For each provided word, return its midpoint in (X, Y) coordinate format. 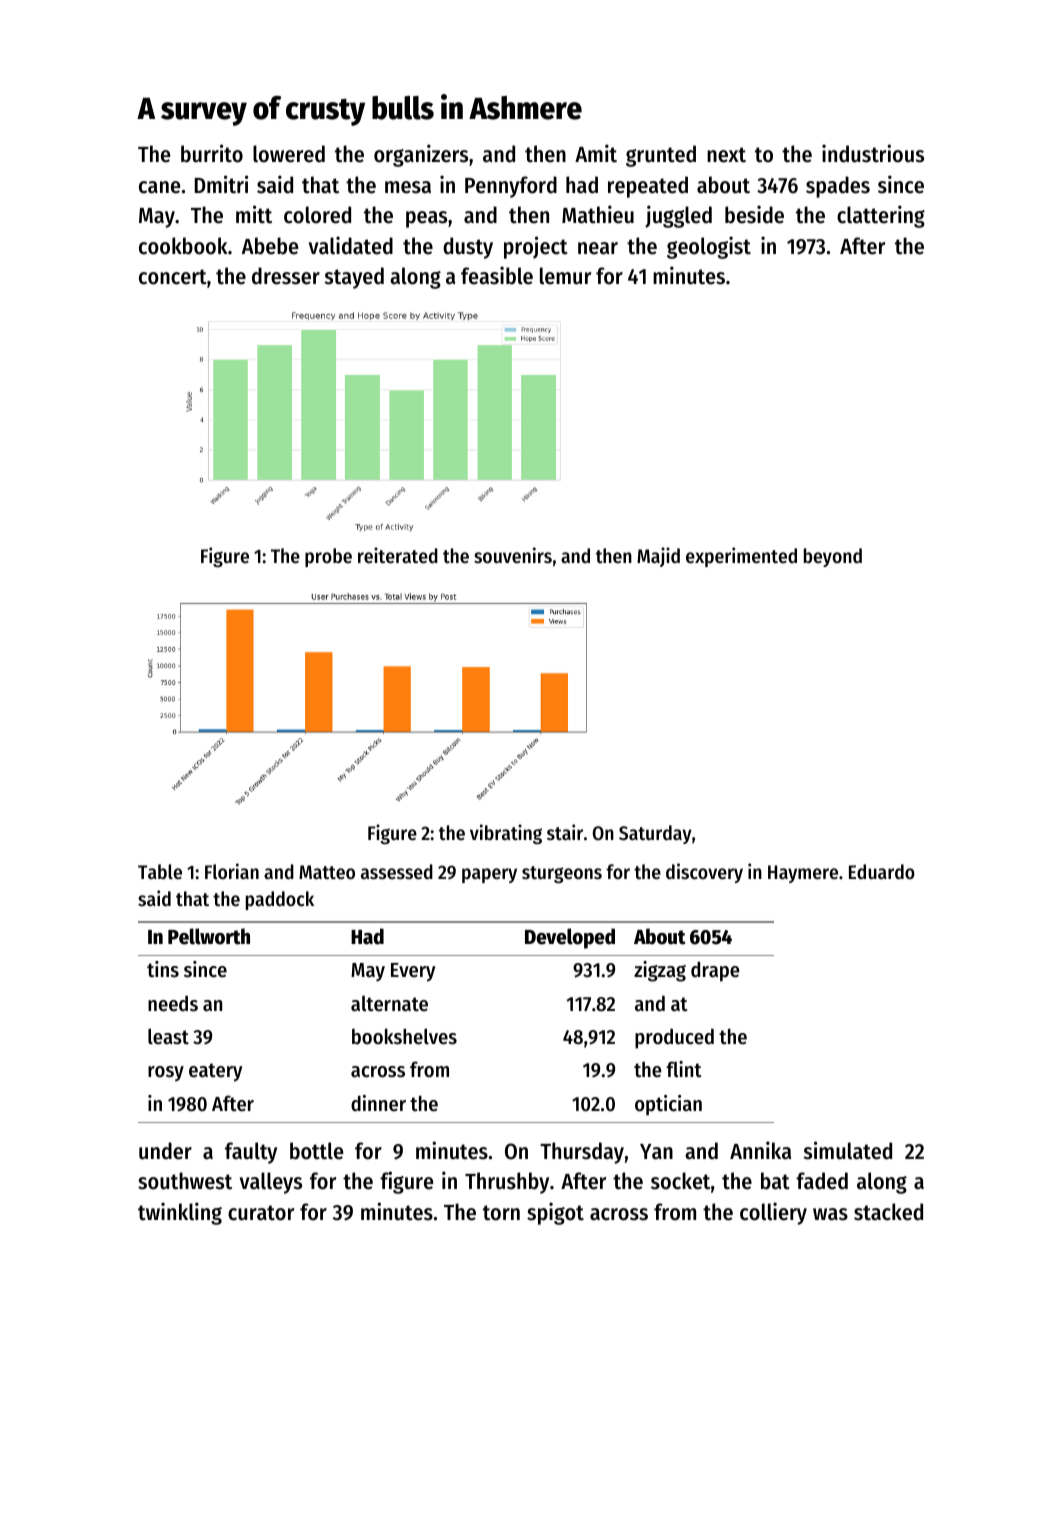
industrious (873, 153)
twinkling (180, 1213)
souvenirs (513, 555)
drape (715, 971)
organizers (421, 155)
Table (160, 872)
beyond (833, 557)
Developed (570, 938)
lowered (289, 154)
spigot (555, 1213)
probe (328, 557)
